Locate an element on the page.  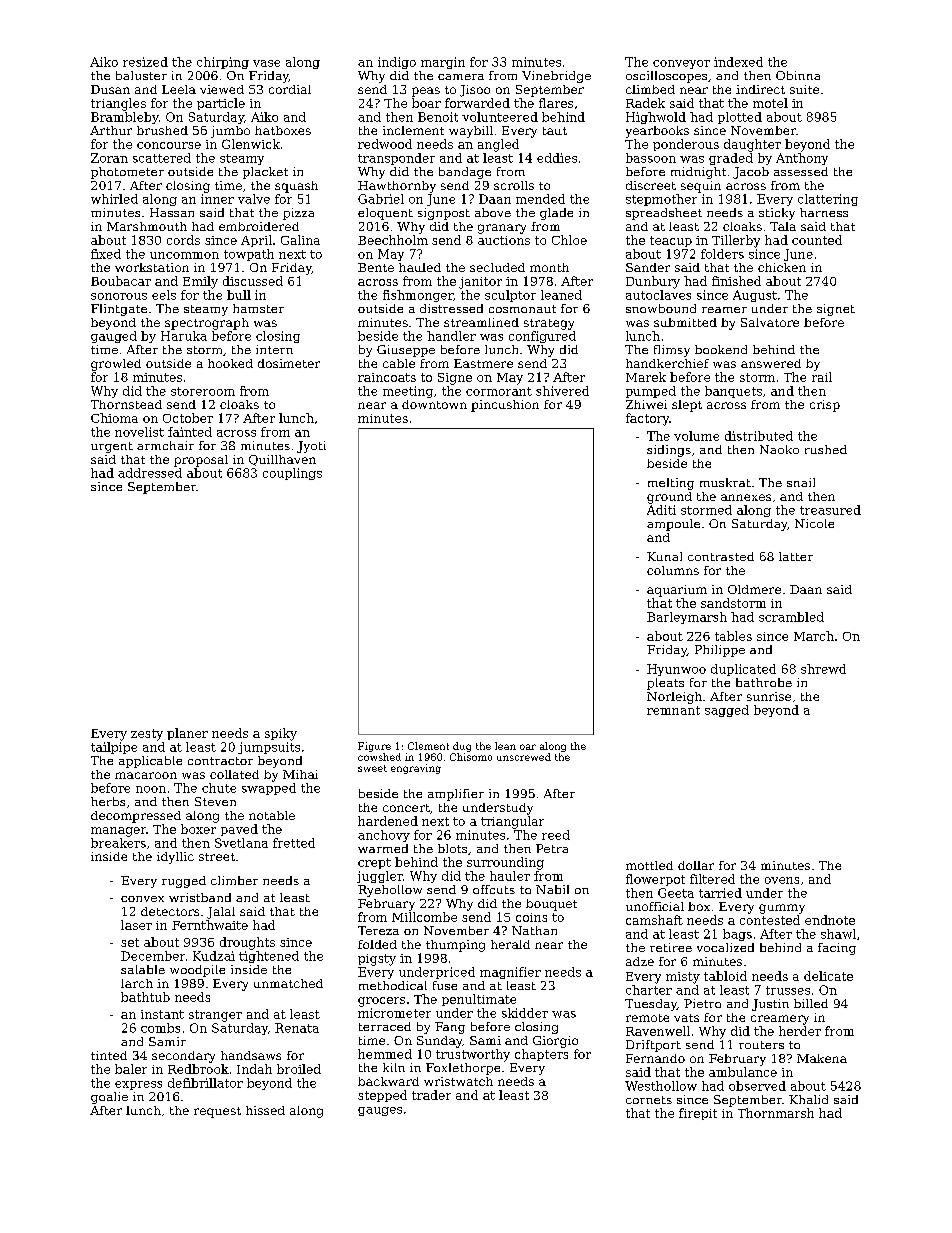
goalie is located at coordinates (109, 1098).
